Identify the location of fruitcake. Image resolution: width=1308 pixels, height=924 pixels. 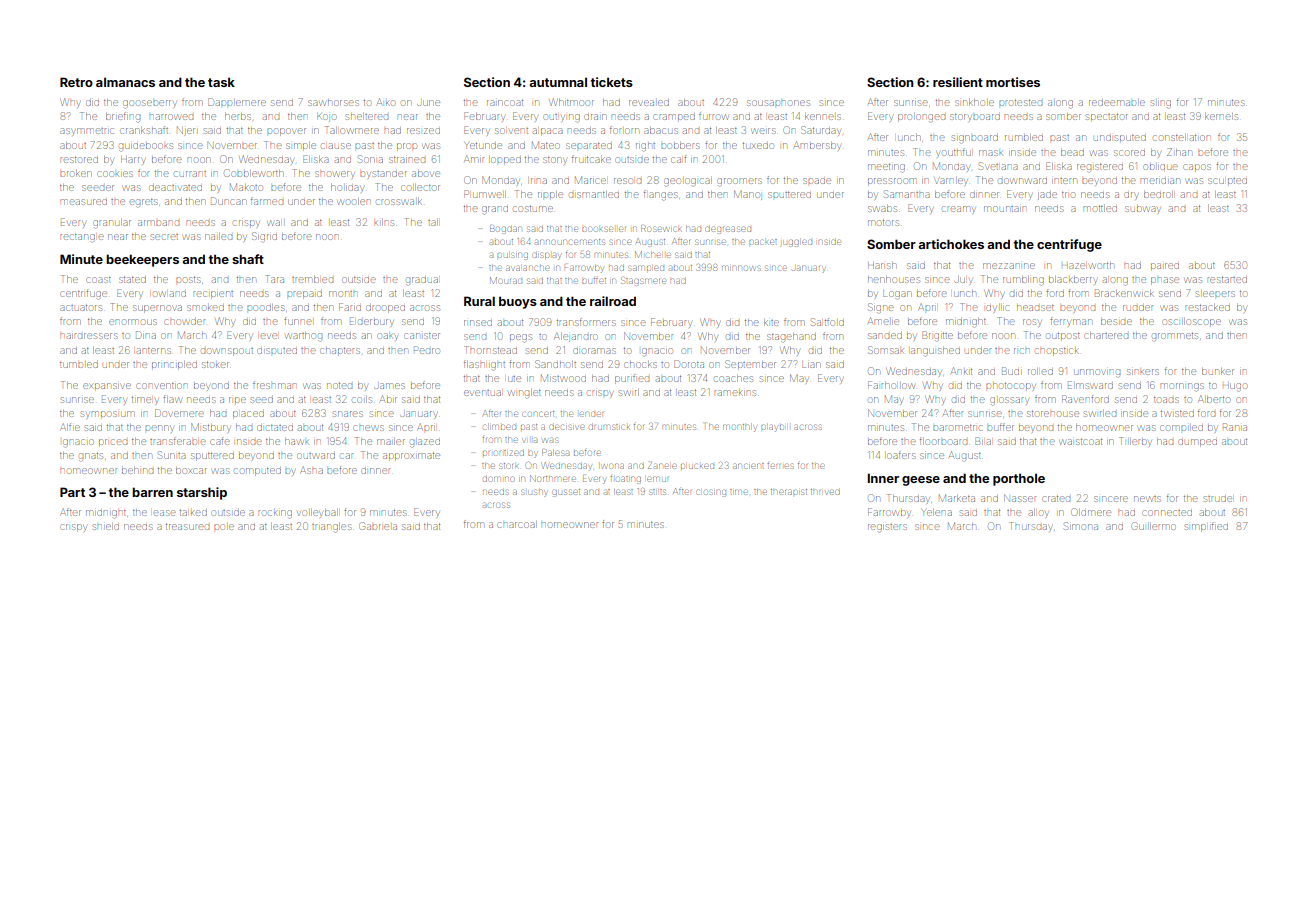
(591, 159).
